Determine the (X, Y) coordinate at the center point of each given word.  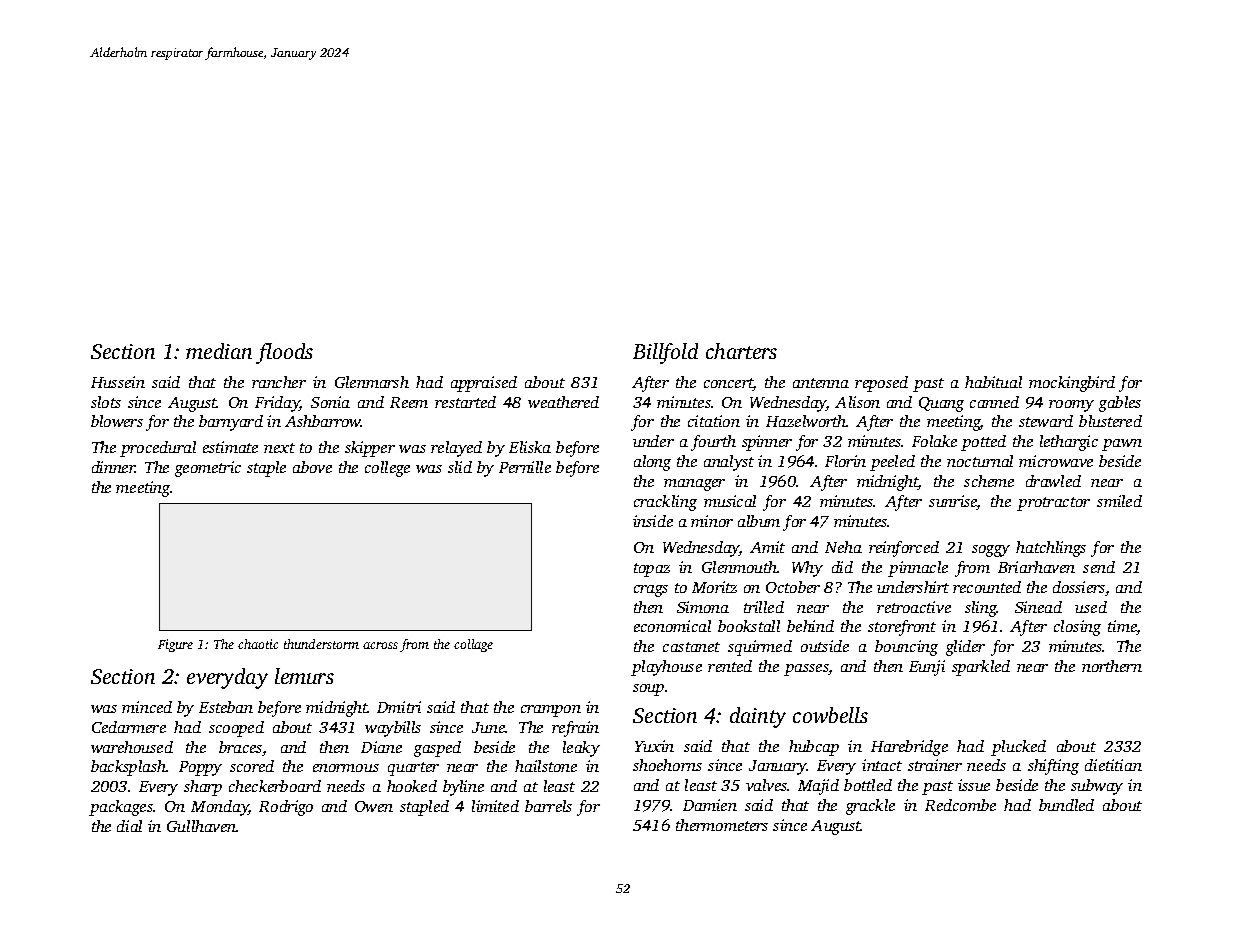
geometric (208, 469)
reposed (881, 384)
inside (653, 521)
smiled (1119, 501)
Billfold (665, 353)
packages (121, 808)
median (219, 351)
